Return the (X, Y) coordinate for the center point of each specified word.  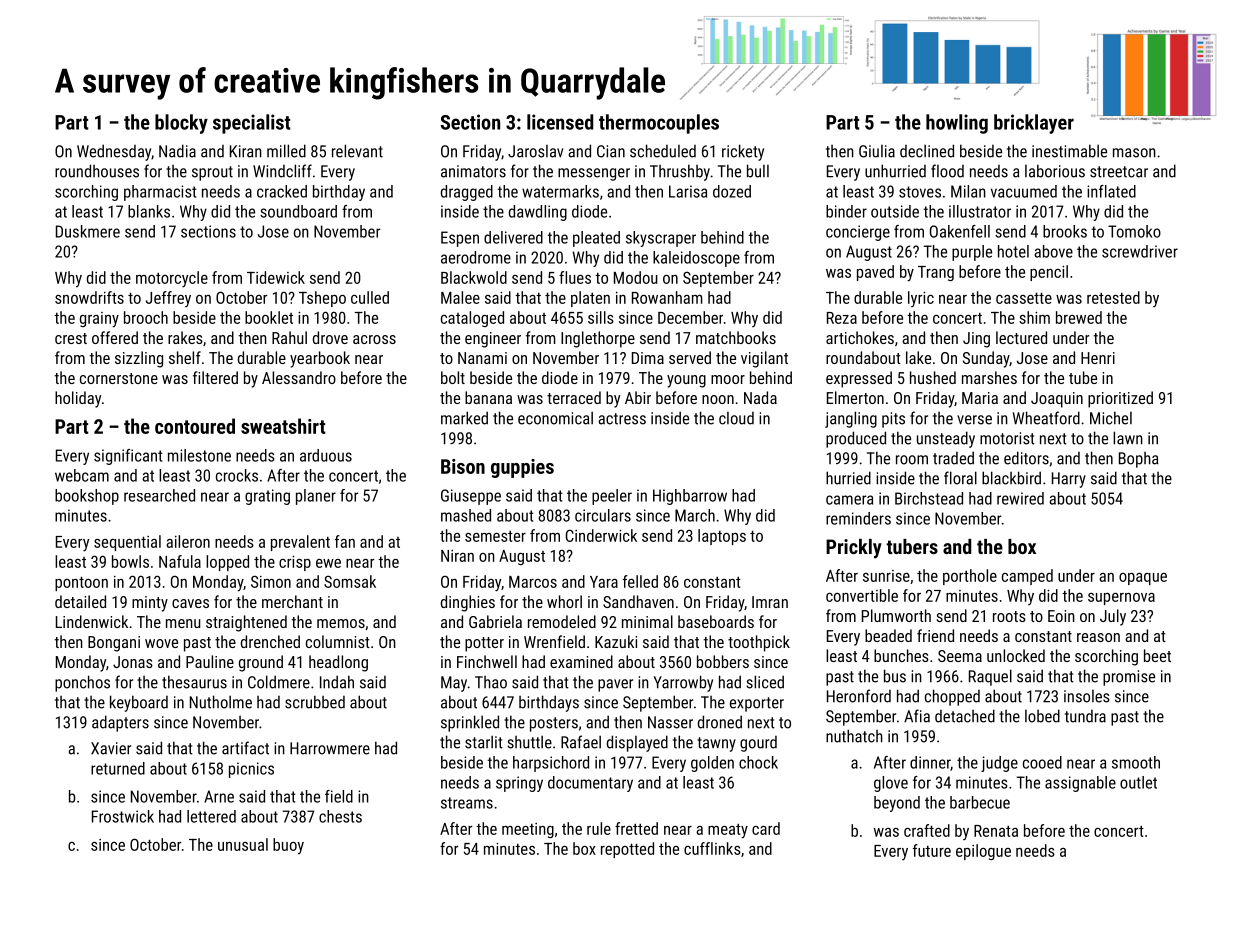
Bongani (114, 644)
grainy (99, 320)
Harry (1069, 480)
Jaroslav (535, 151)
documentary (590, 784)
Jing (976, 340)
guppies (522, 468)
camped (1027, 577)
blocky (181, 124)
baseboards (716, 621)
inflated (1111, 191)
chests (340, 816)
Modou (636, 277)
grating (267, 497)
